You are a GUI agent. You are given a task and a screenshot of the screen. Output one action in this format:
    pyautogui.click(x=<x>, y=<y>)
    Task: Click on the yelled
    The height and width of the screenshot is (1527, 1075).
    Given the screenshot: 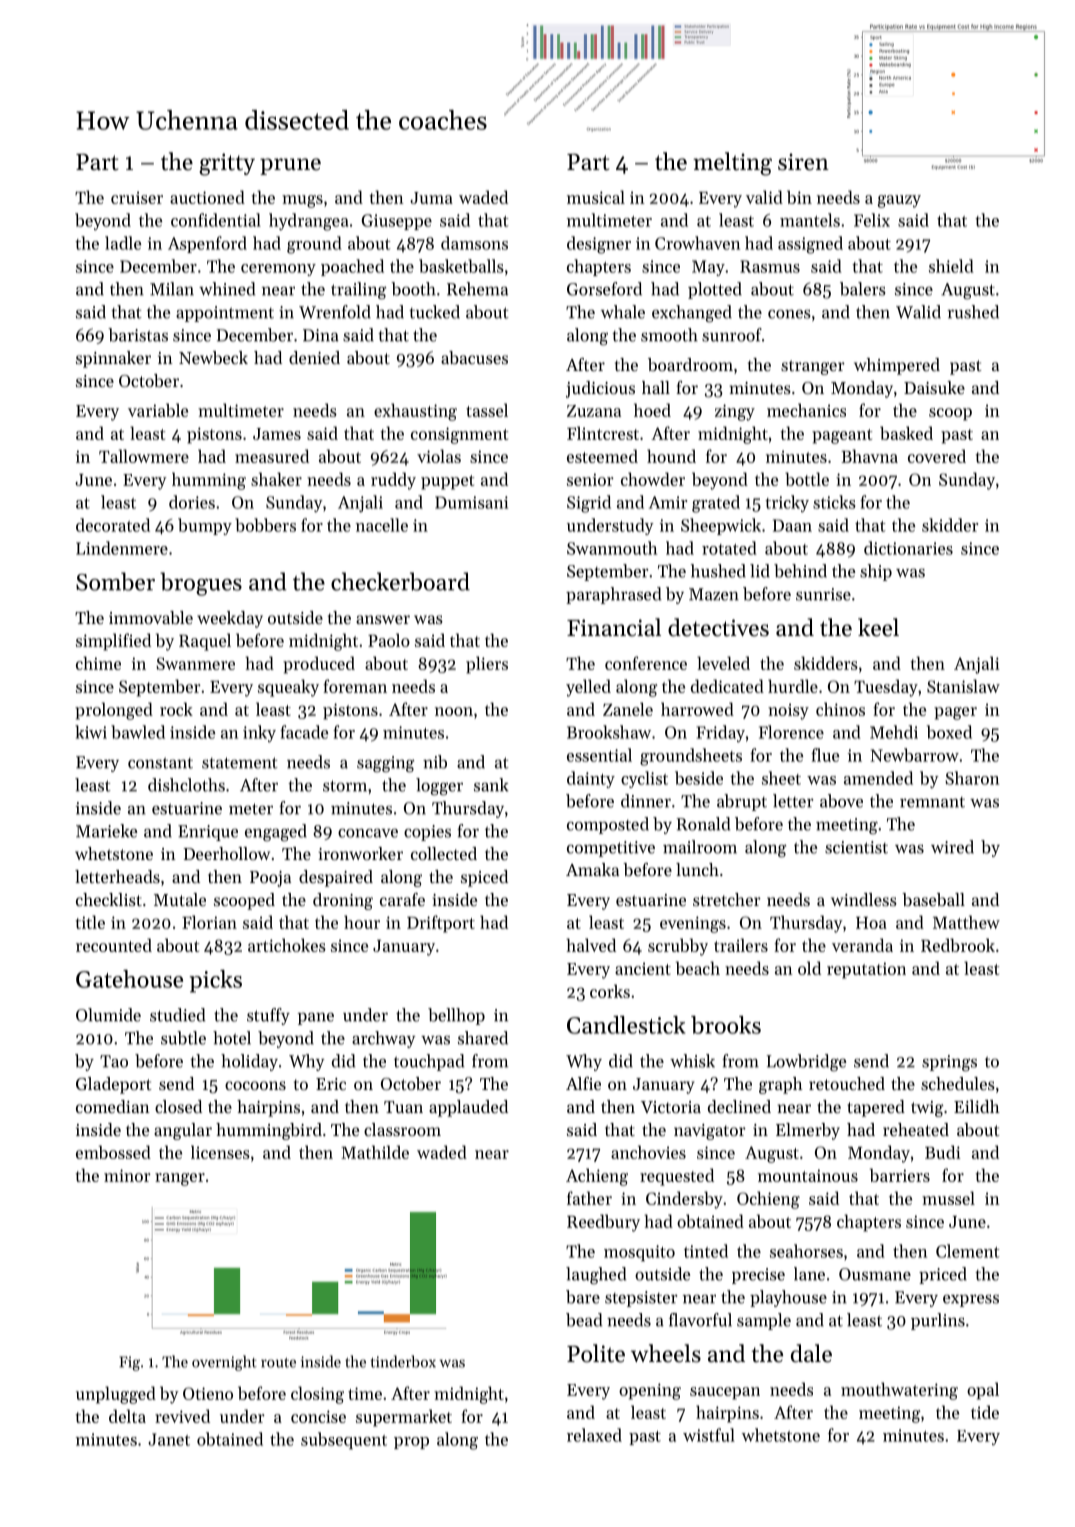 What is the action you would take?
    pyautogui.click(x=588, y=688)
